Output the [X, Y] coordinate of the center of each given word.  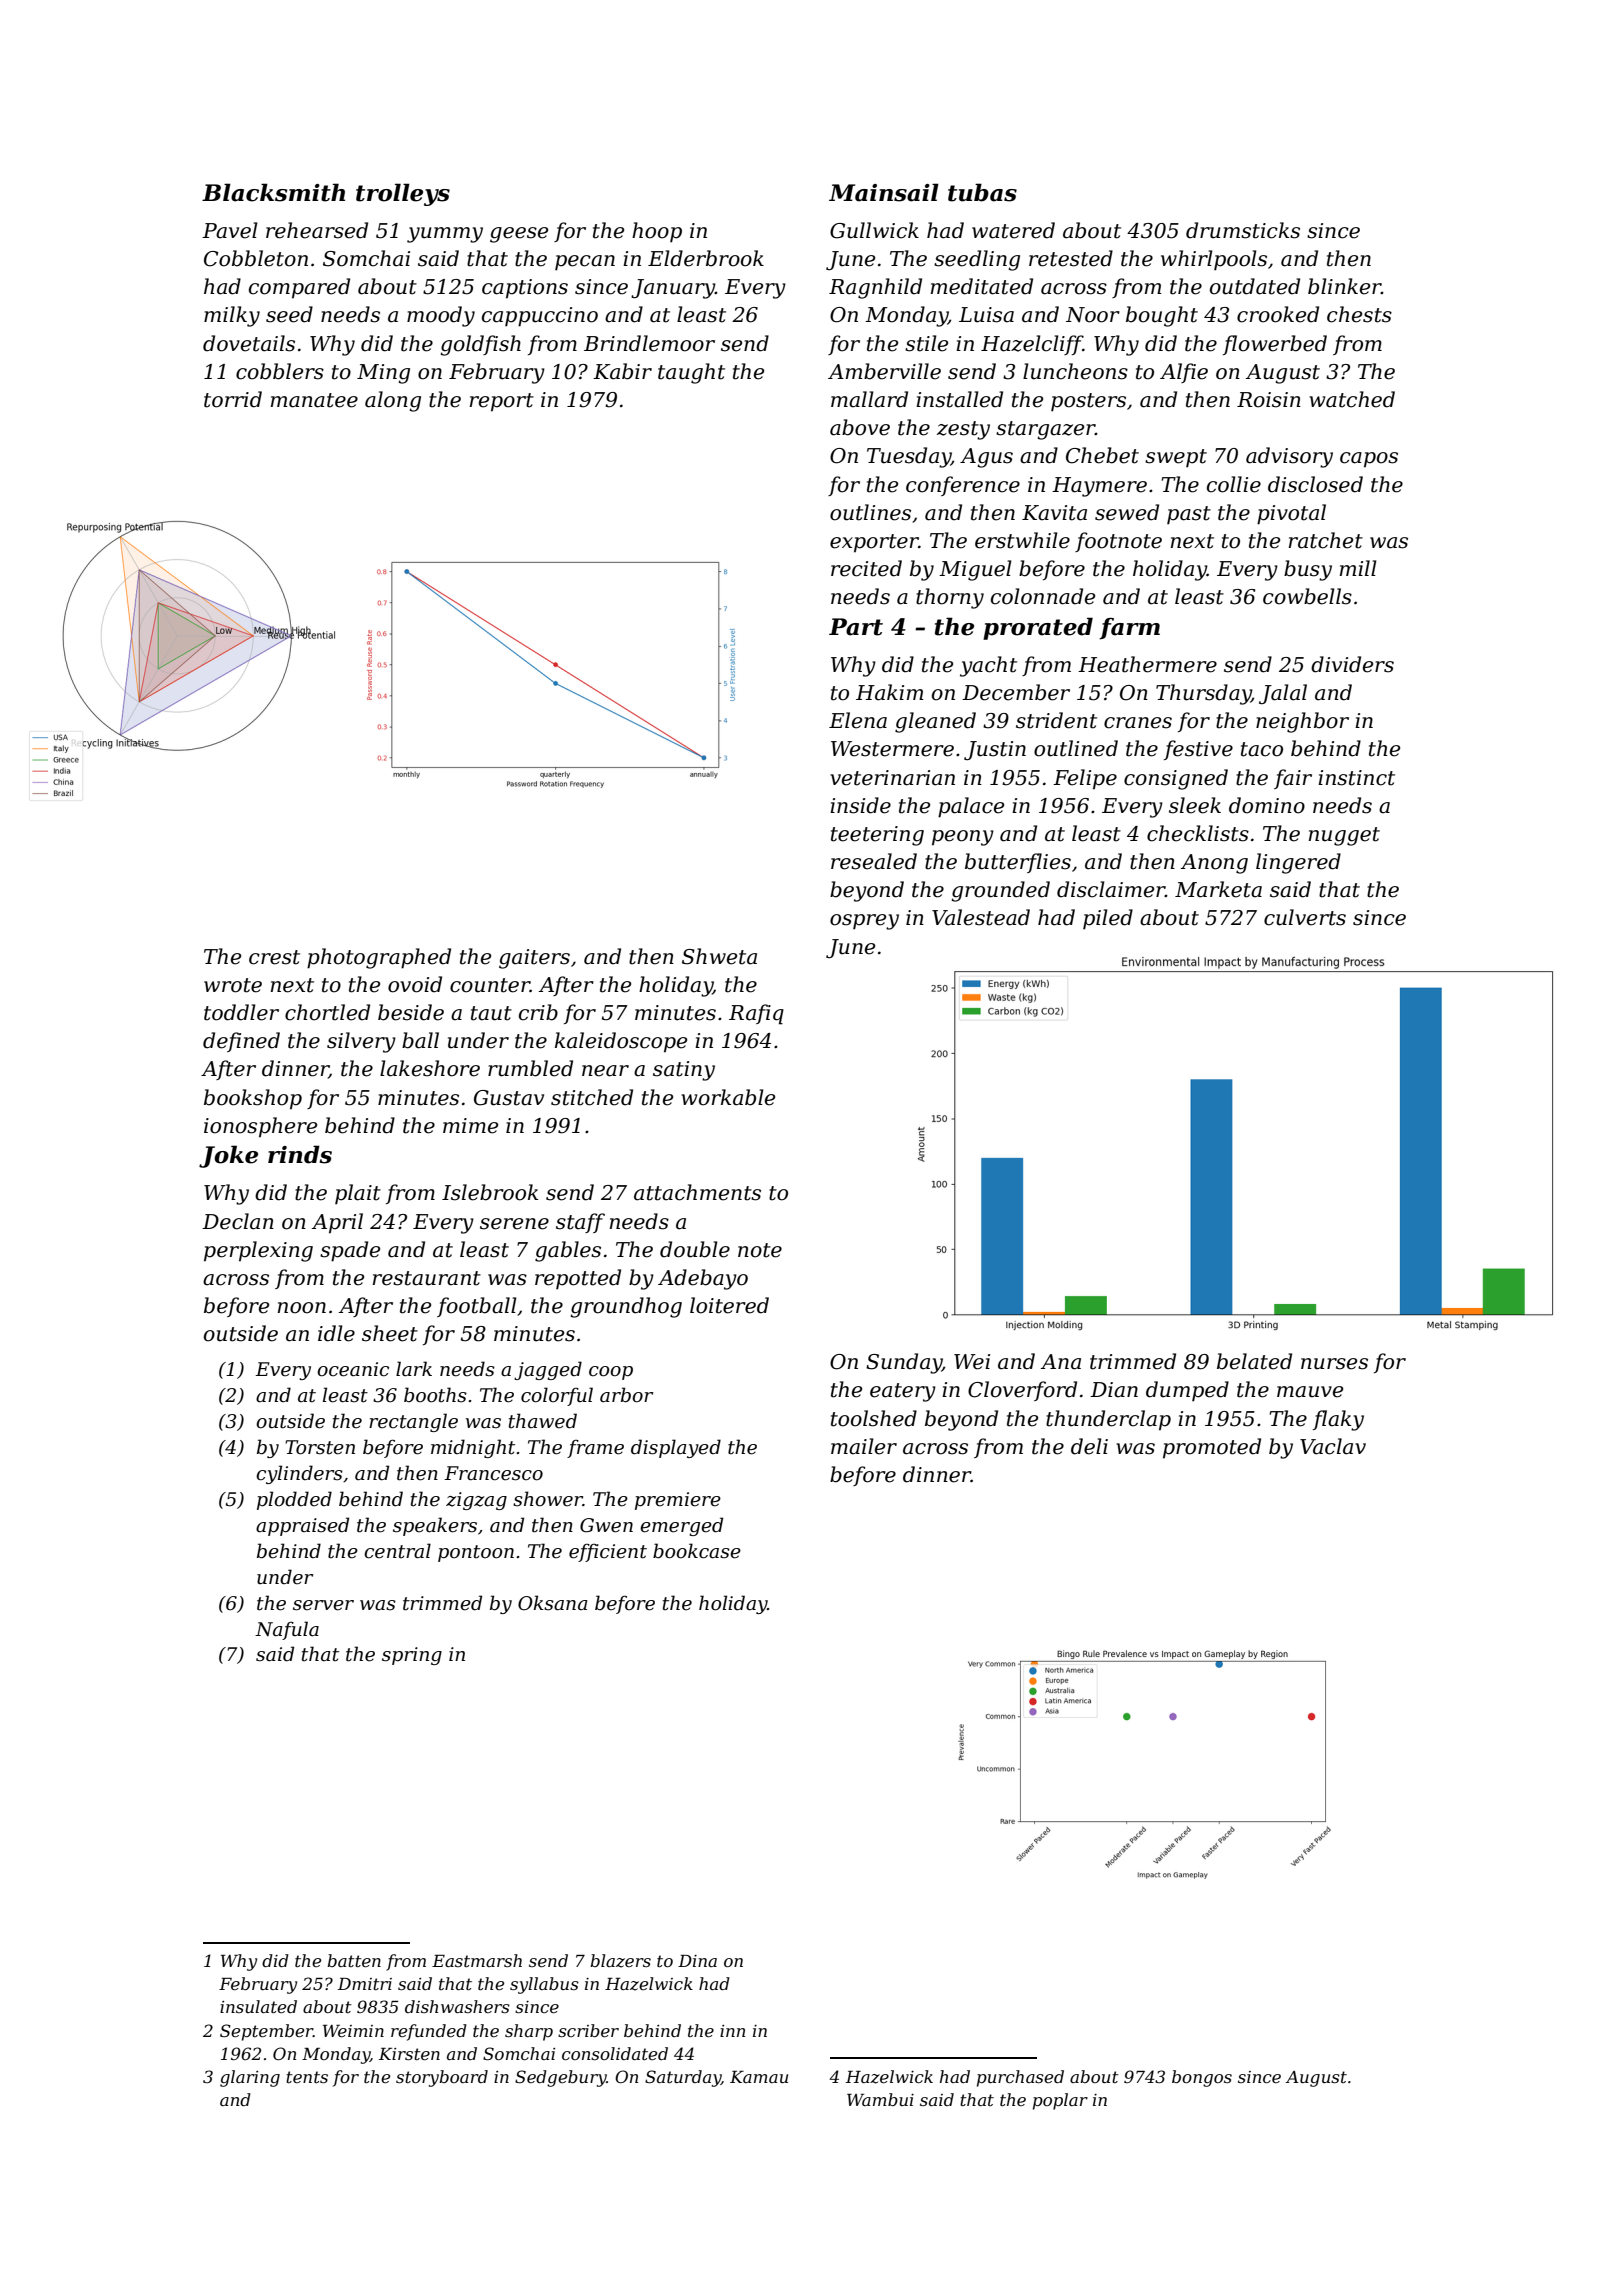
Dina [697, 1961]
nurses [1334, 1364]
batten [354, 1960]
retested [1071, 258]
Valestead [981, 917]
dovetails [249, 343]
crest [274, 957]
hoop [657, 232]
